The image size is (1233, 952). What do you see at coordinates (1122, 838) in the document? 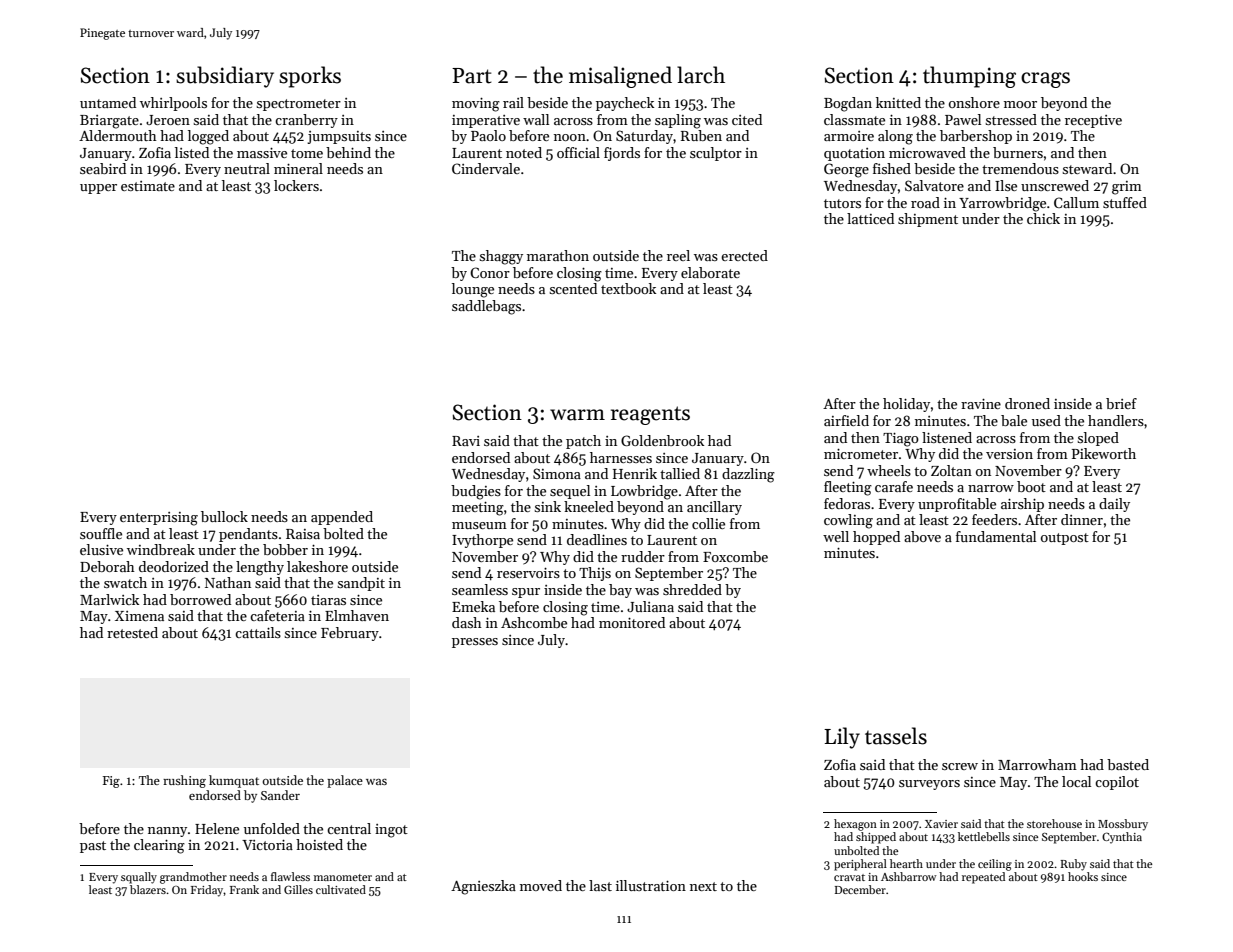
I see `Cynthia` at bounding box center [1122, 838].
